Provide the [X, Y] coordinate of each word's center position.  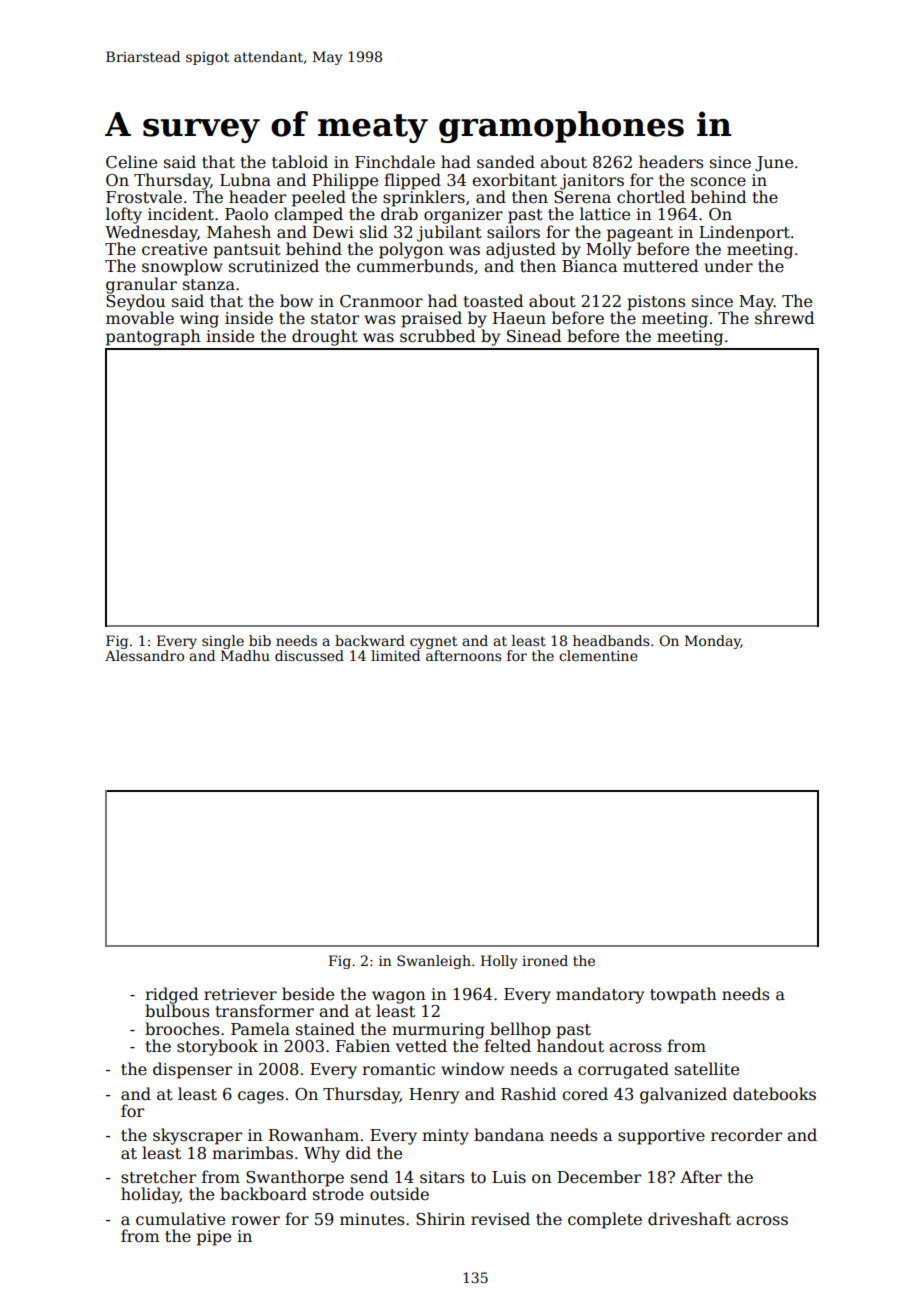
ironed [545, 960]
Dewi [333, 232]
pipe [214, 1238]
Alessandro [144, 655]
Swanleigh [434, 962]
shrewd [784, 318]
